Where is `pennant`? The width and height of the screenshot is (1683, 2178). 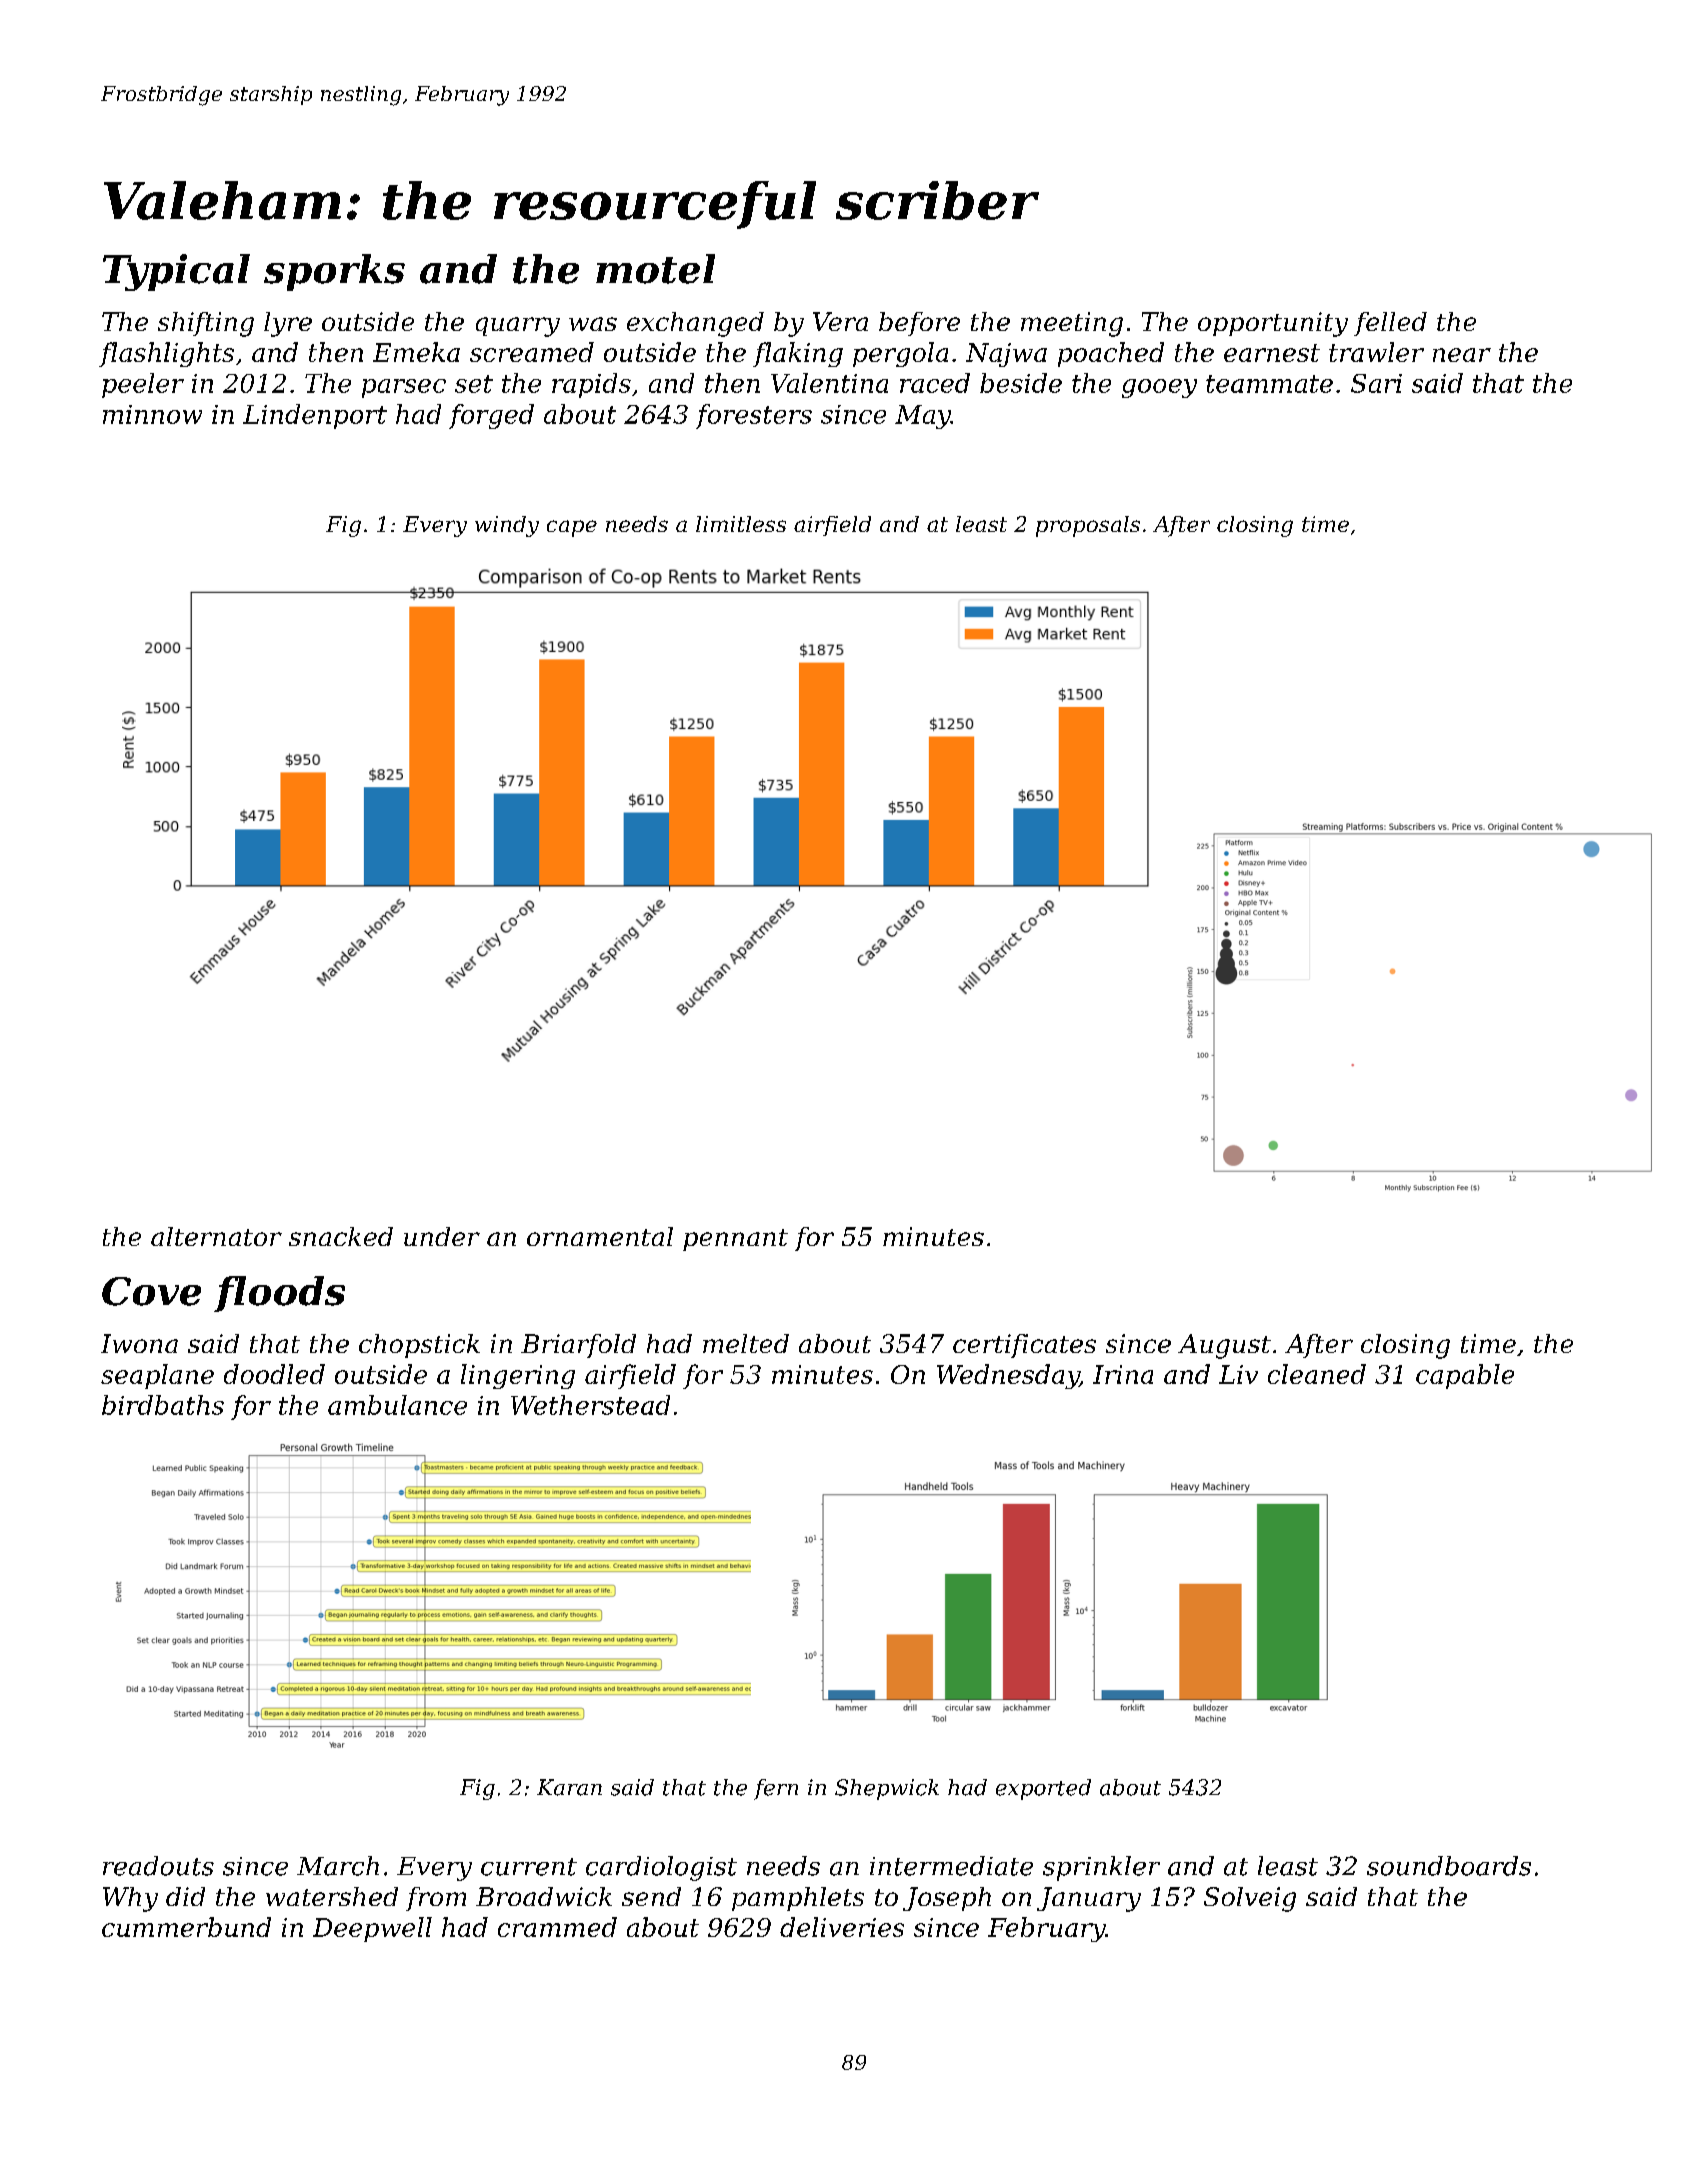 pennant is located at coordinates (735, 1240).
